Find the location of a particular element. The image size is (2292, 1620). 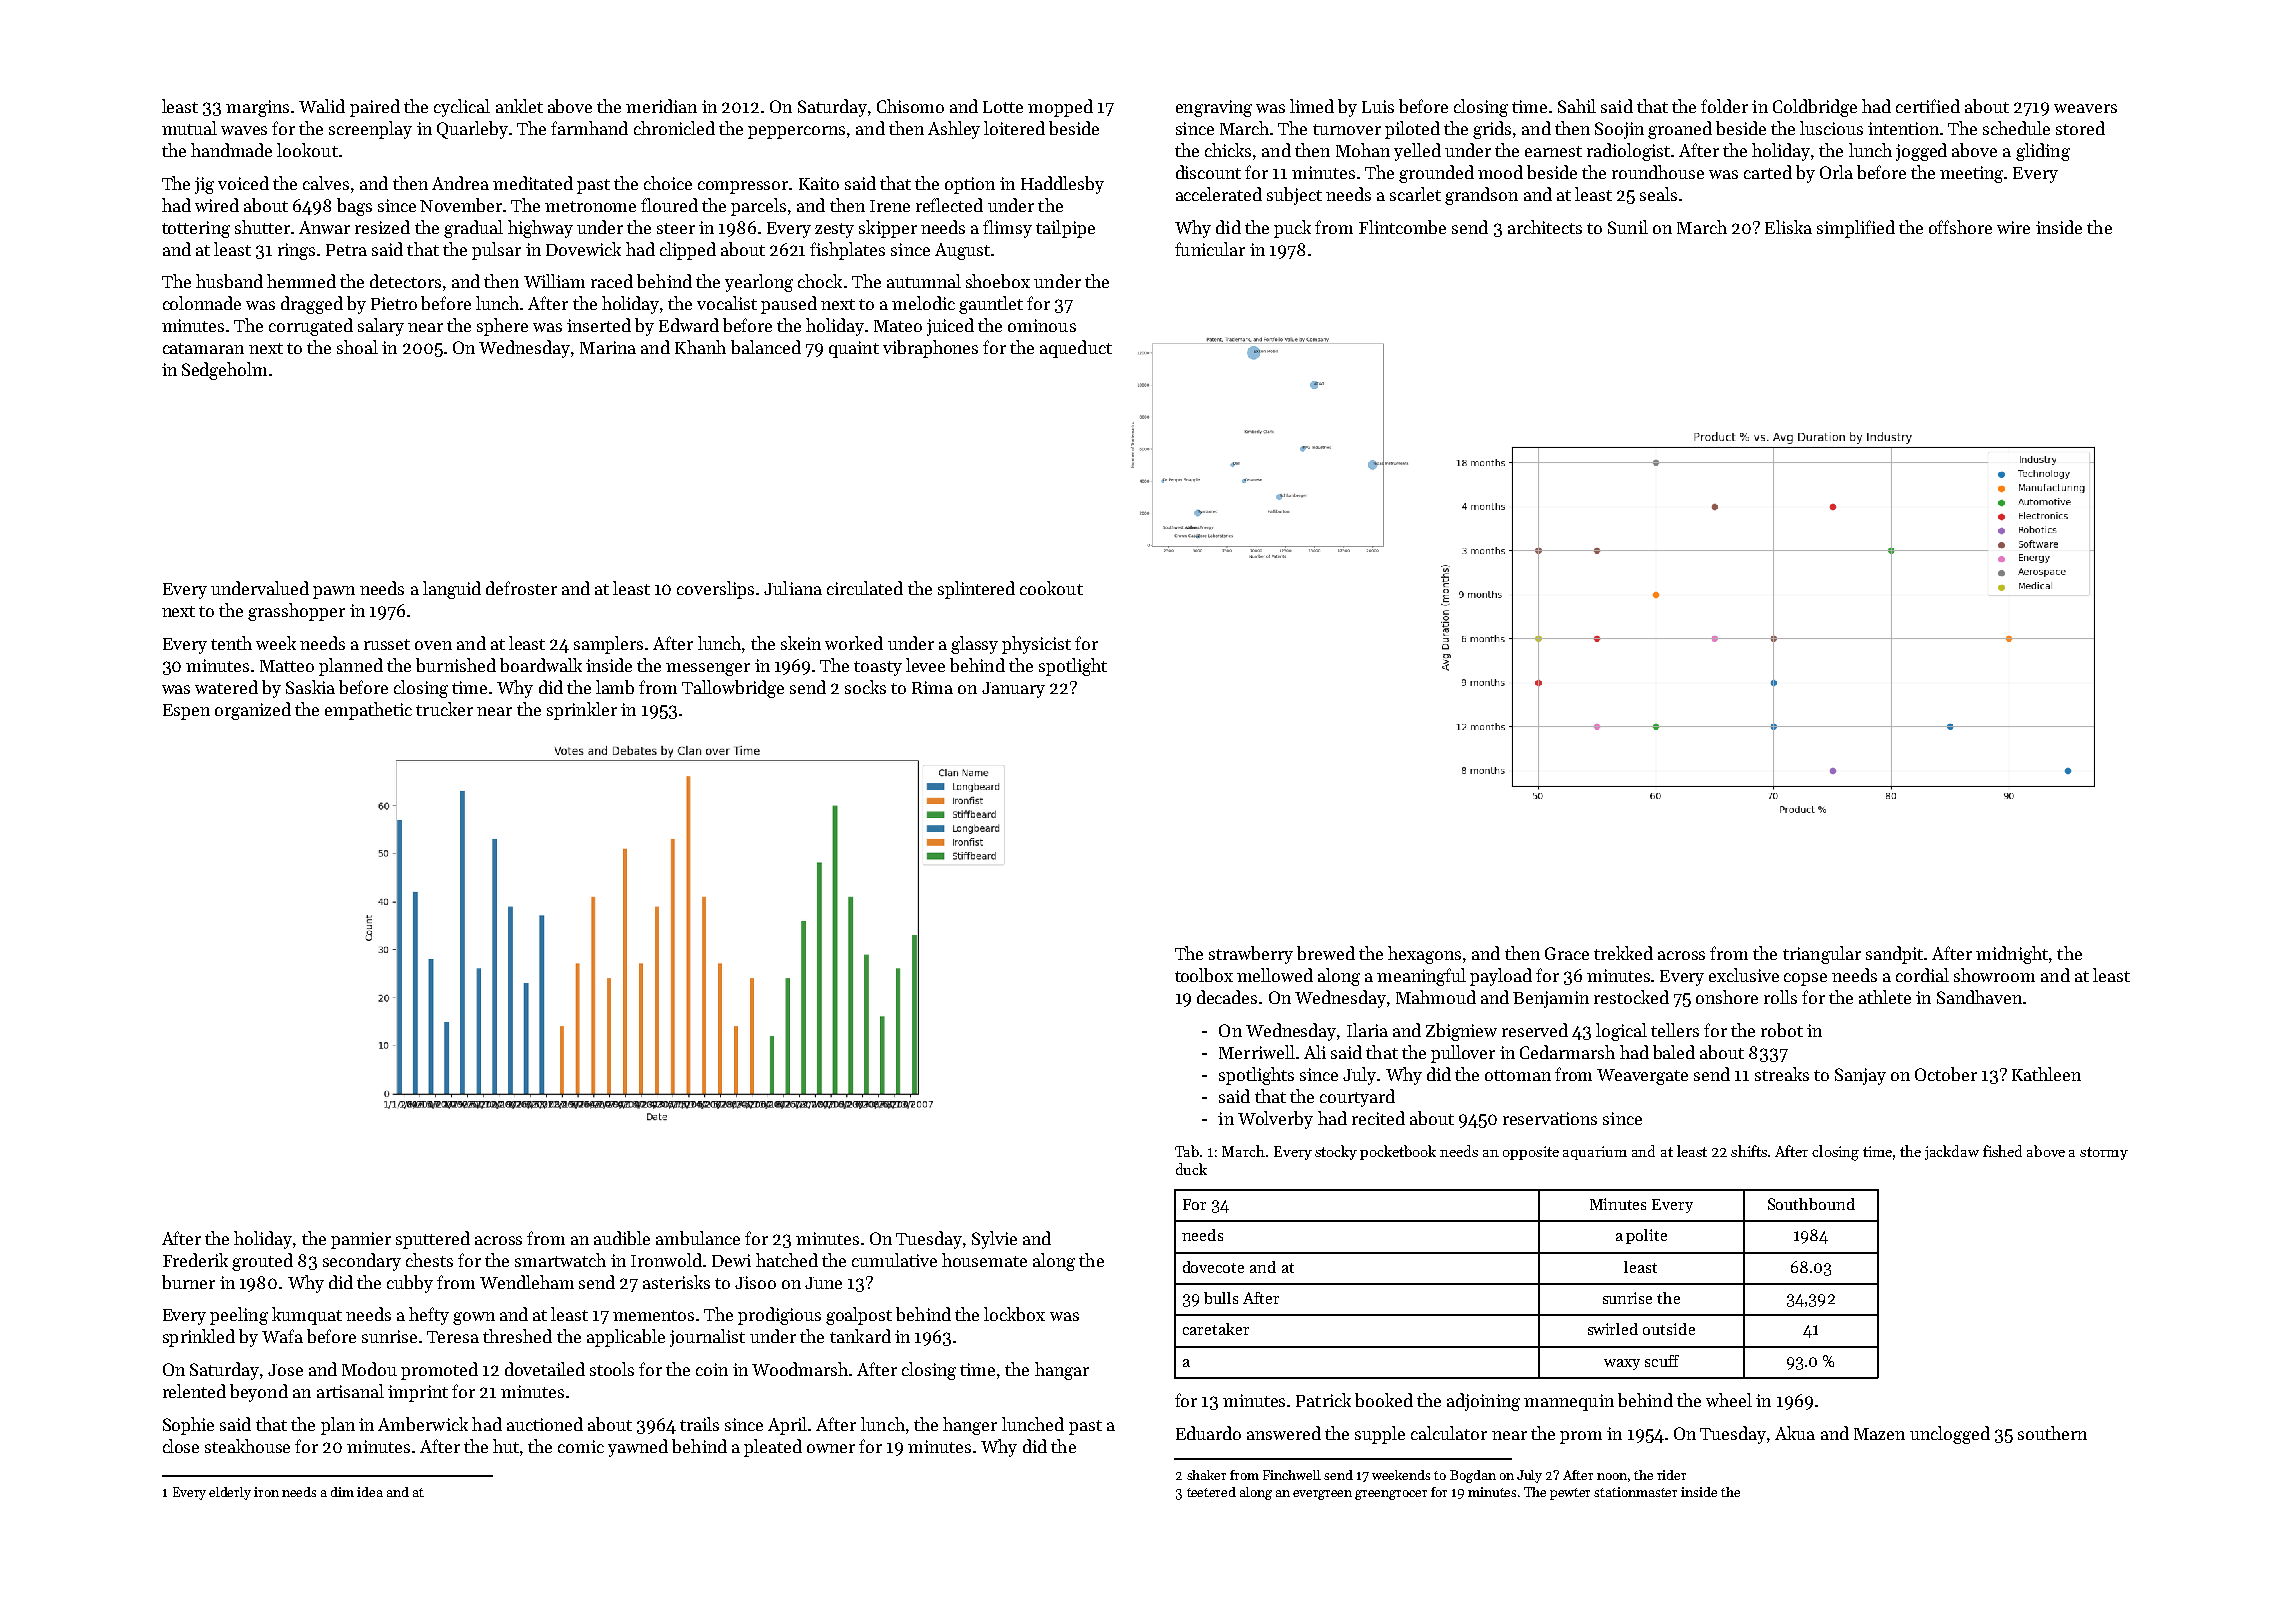

pawn is located at coordinates (334, 592).
